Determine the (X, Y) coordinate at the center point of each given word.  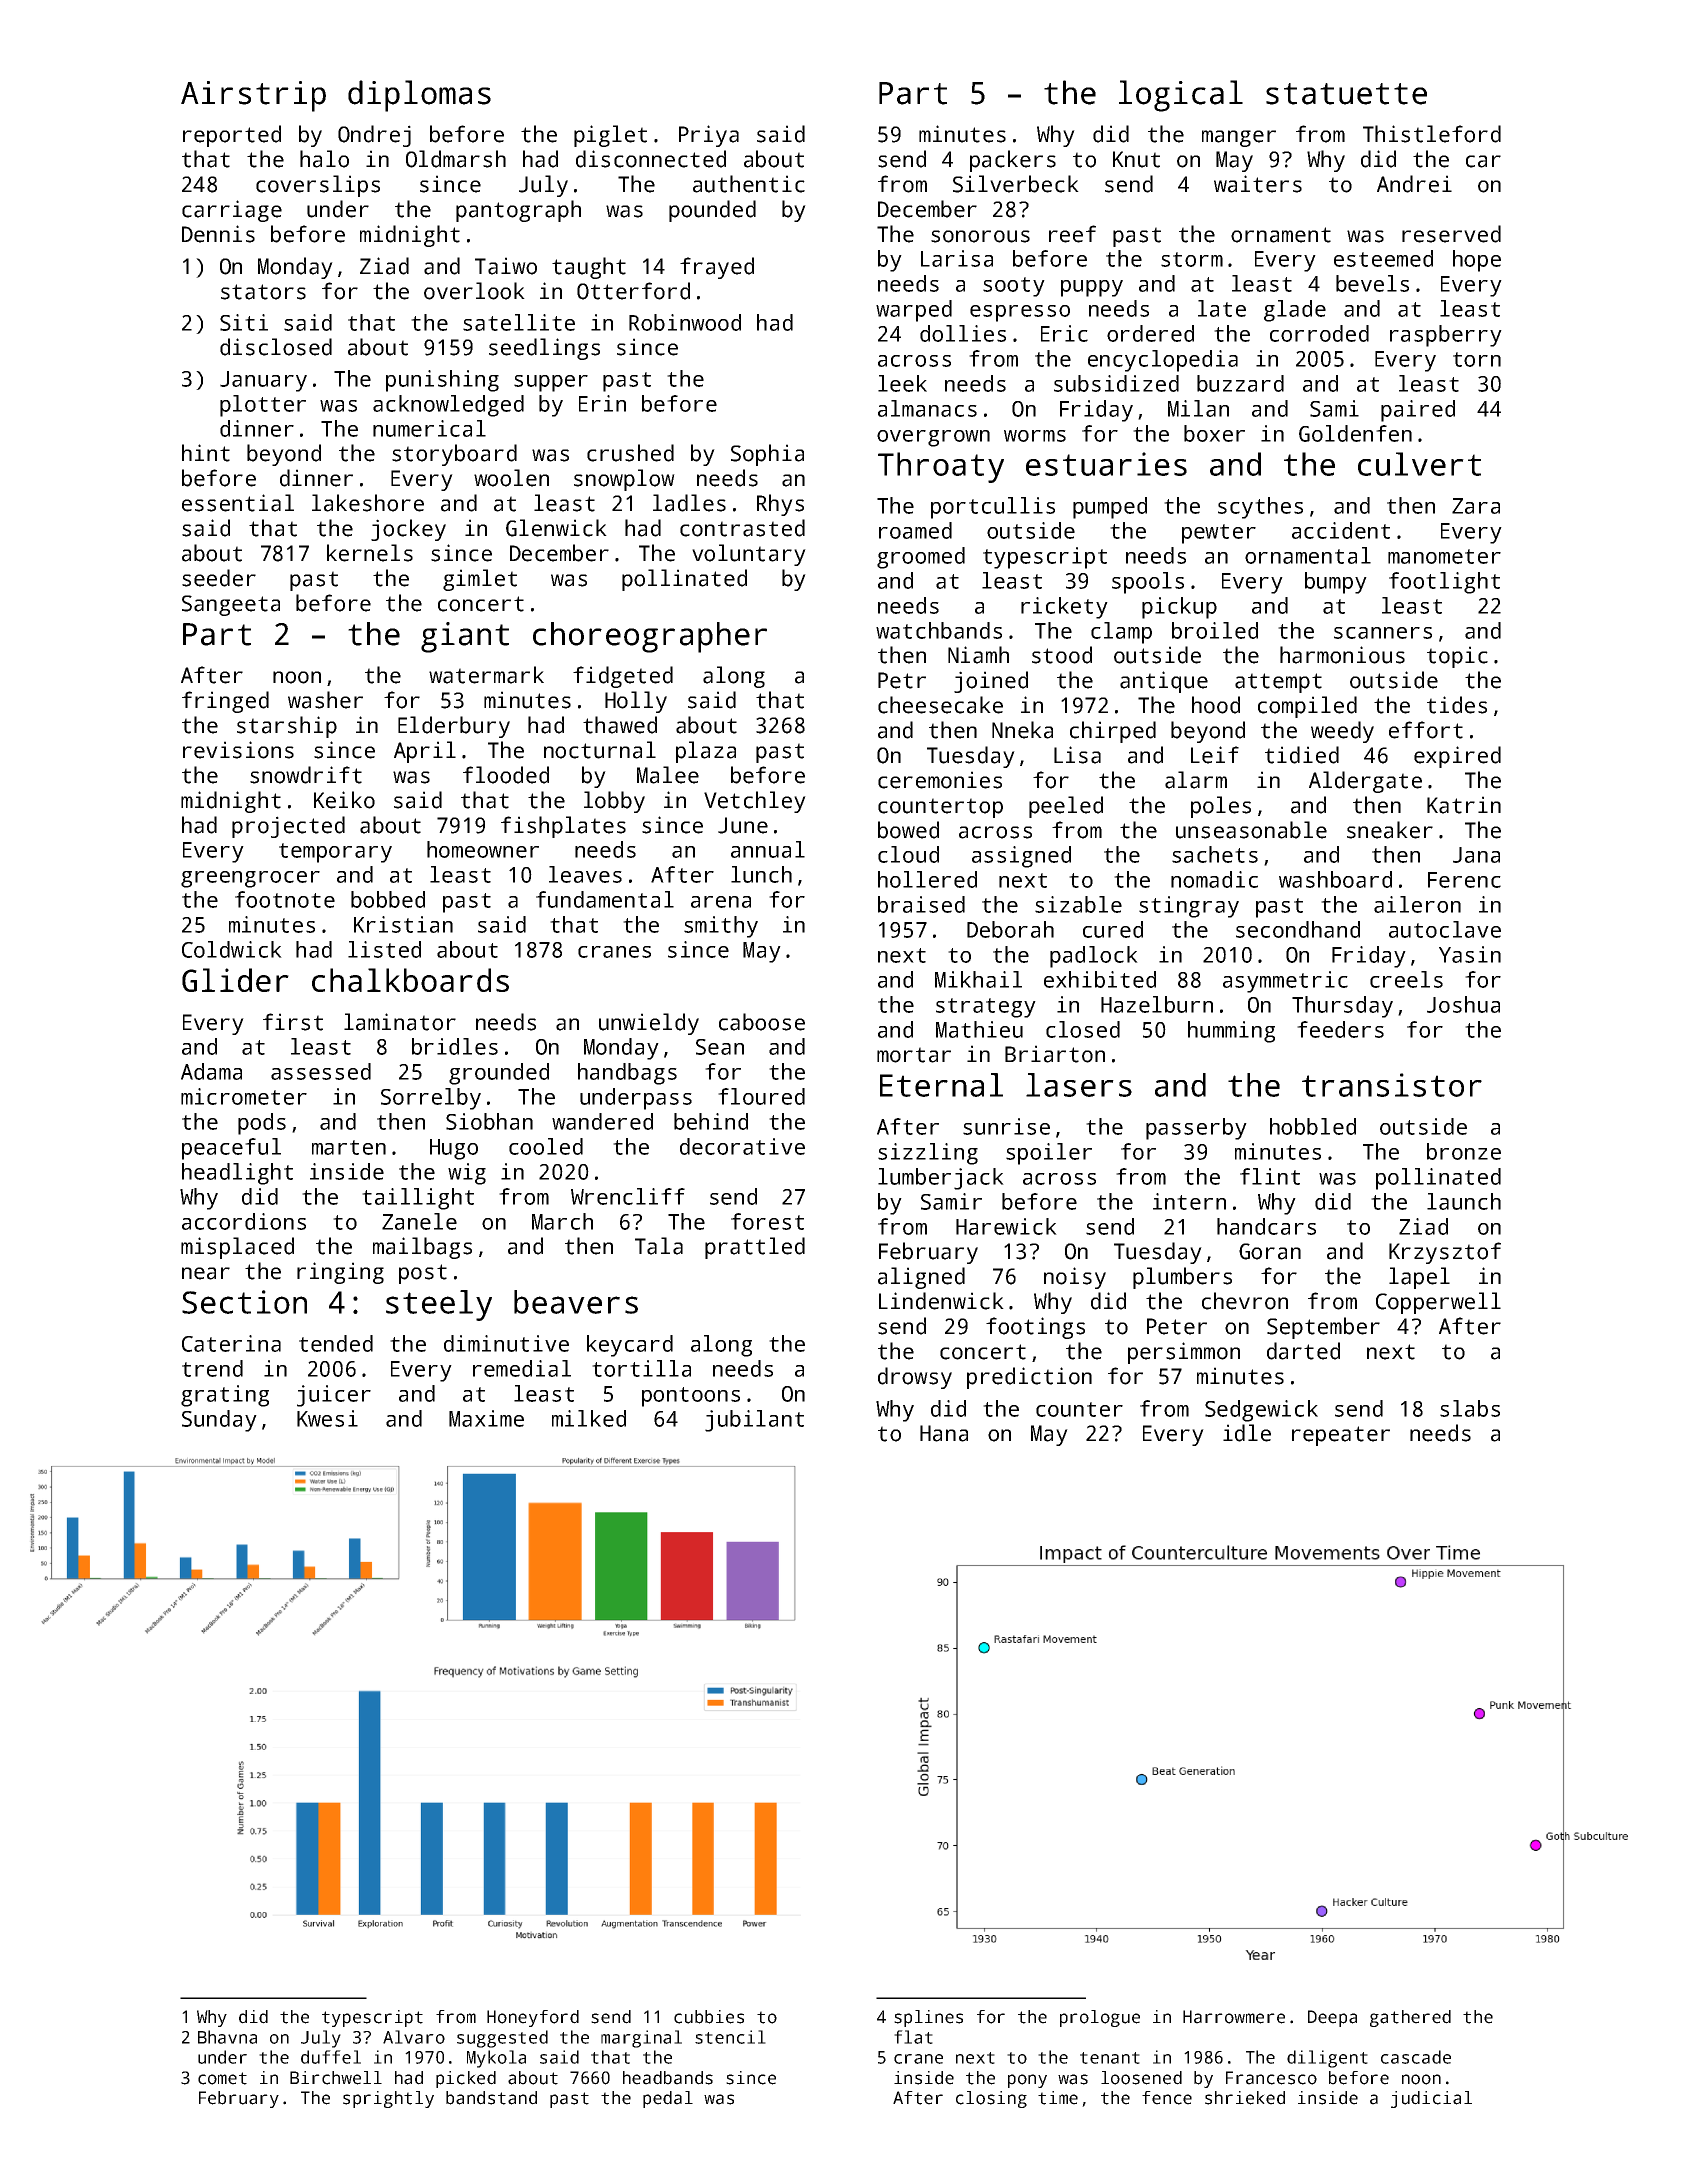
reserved (1451, 234)
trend (212, 1368)
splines (928, 2018)
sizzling (928, 1154)
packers (1013, 161)
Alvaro (414, 2037)
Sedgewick (1261, 1411)
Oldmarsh (456, 159)
